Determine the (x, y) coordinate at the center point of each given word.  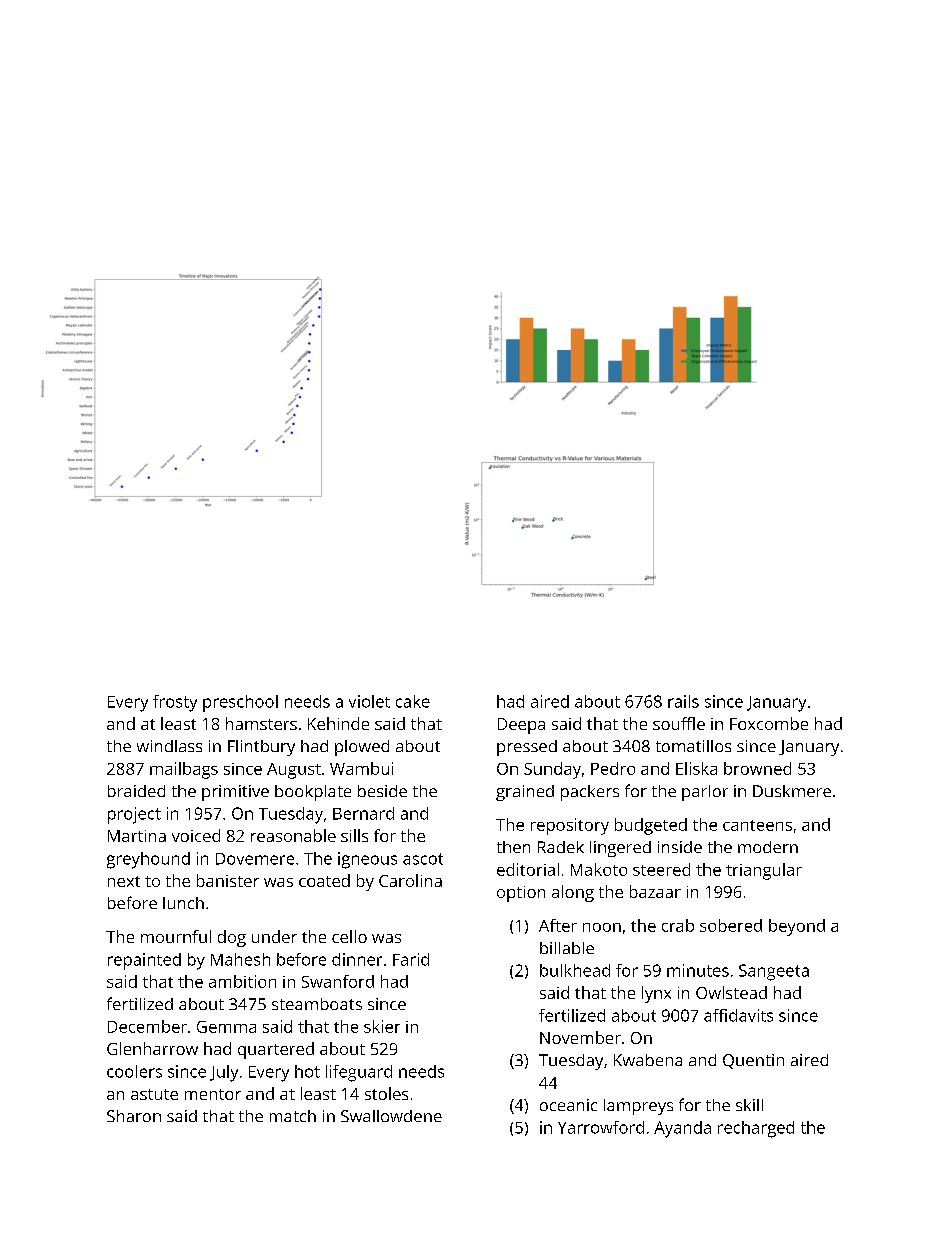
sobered (731, 925)
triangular (764, 871)
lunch (183, 903)
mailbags (184, 770)
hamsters (261, 723)
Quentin (753, 1061)
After (558, 925)
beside (382, 791)
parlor (705, 793)
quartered (276, 1050)
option (521, 894)
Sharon (134, 1116)
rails (683, 701)
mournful (176, 936)
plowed (362, 748)
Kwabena (648, 1060)
